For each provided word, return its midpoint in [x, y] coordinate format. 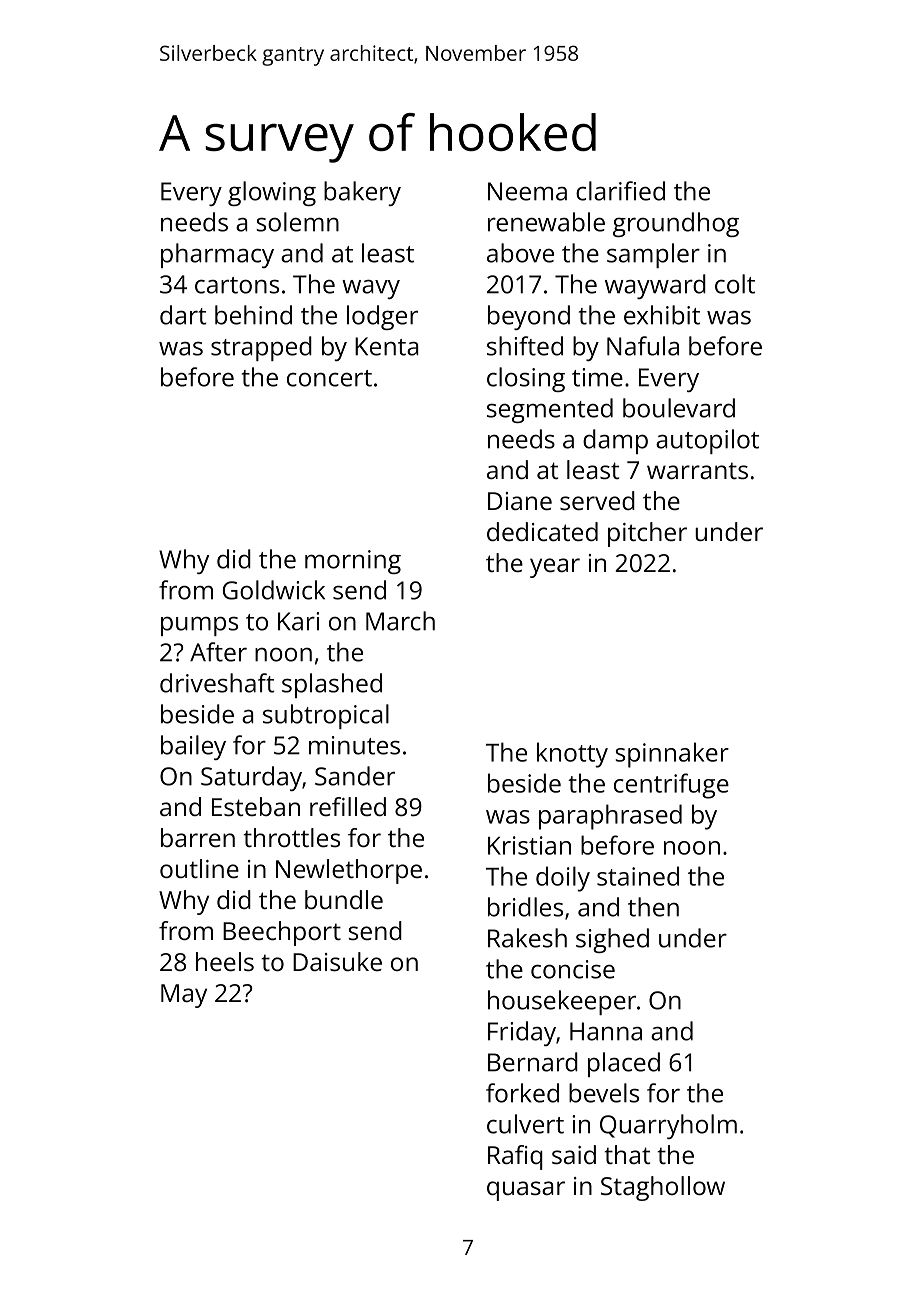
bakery [362, 193]
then [653, 907]
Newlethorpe [349, 871]
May [184, 996]
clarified [620, 191]
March [400, 621]
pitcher [647, 534]
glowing [272, 193]
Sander [355, 776]
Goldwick [274, 590]
